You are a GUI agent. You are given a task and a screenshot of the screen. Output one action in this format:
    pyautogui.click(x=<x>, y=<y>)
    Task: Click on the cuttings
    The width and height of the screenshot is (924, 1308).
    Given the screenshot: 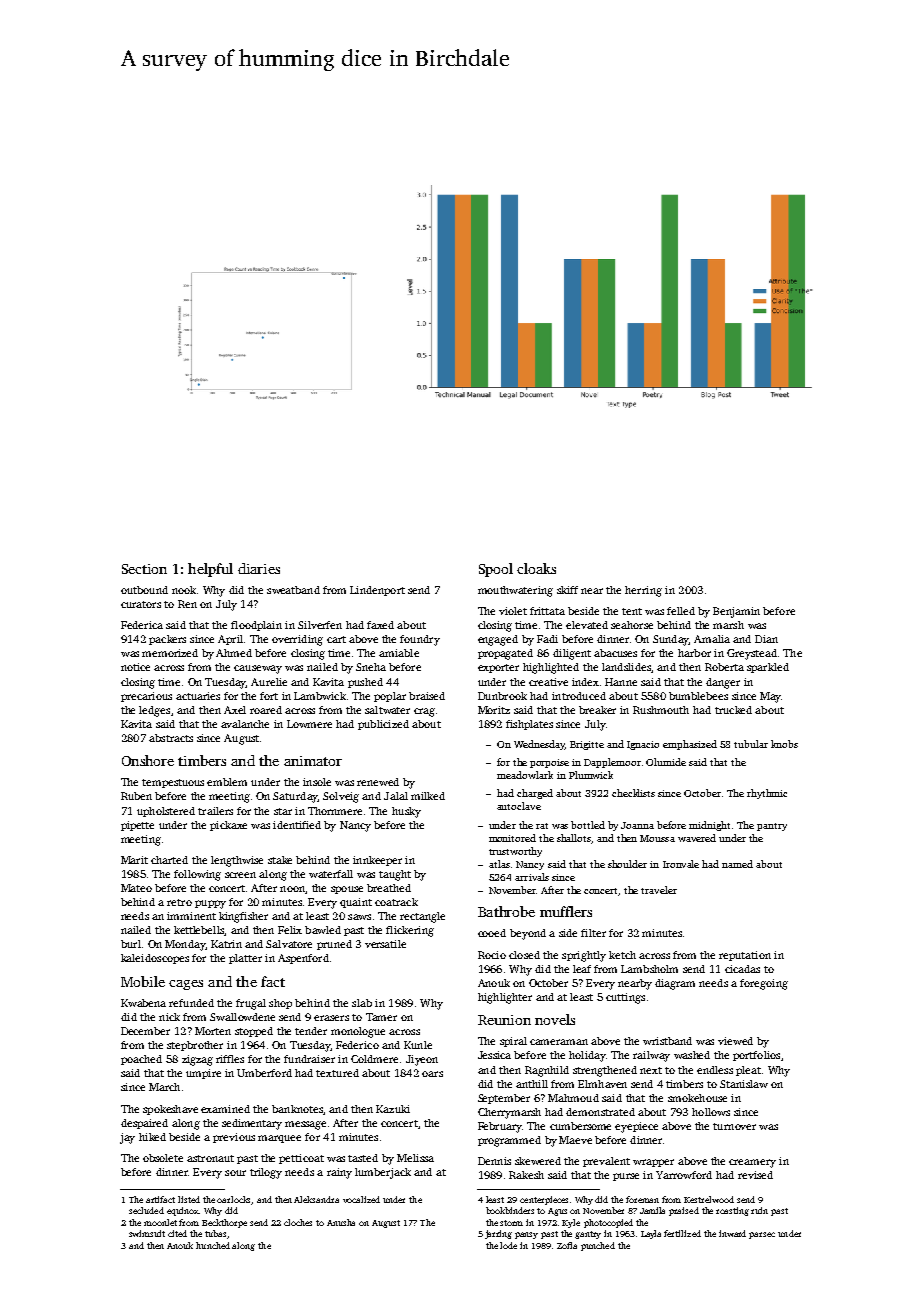 What is the action you would take?
    pyautogui.click(x=625, y=998)
